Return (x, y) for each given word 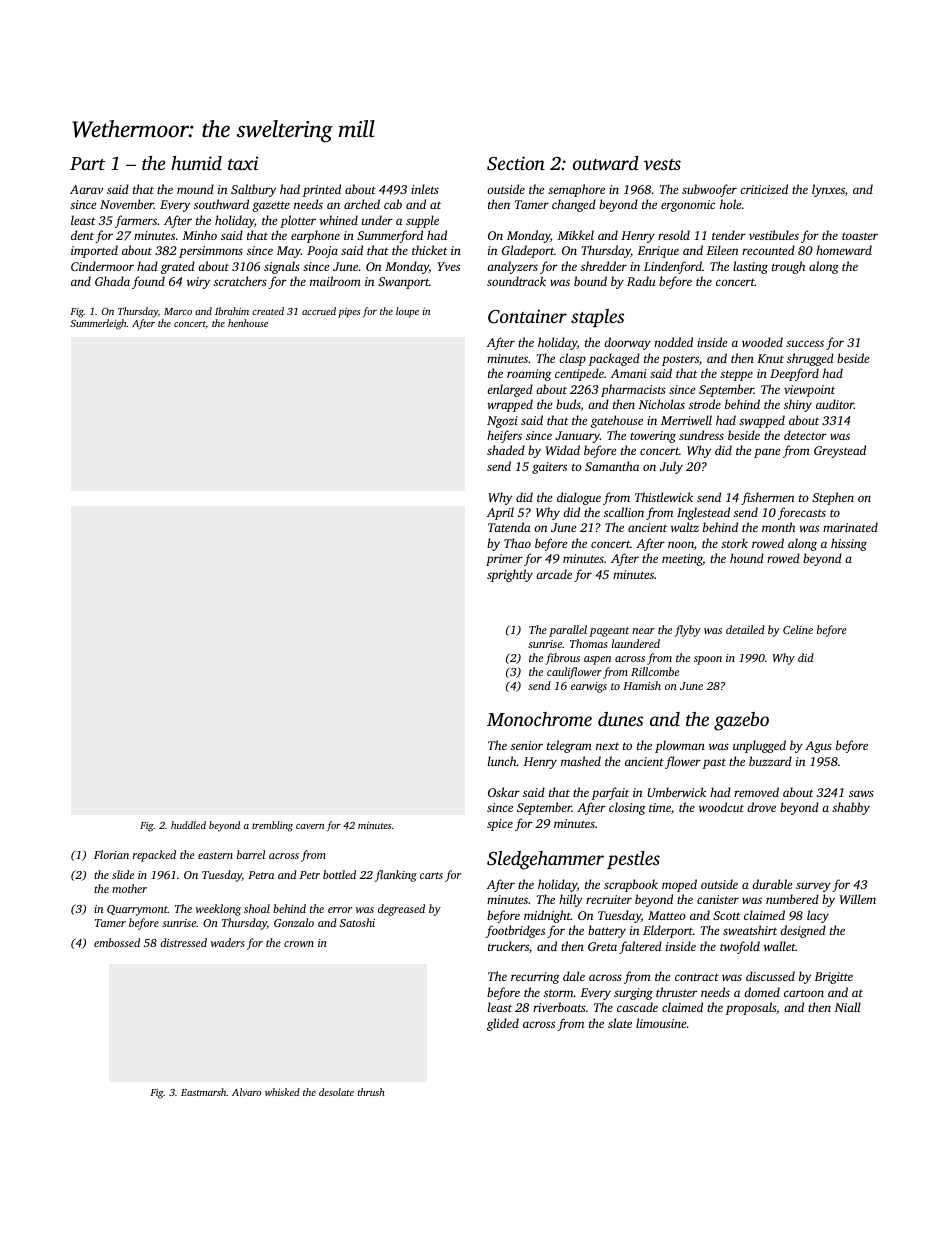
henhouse (248, 323)
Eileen (722, 250)
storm (559, 993)
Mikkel (576, 235)
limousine (661, 1023)
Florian (111, 854)
